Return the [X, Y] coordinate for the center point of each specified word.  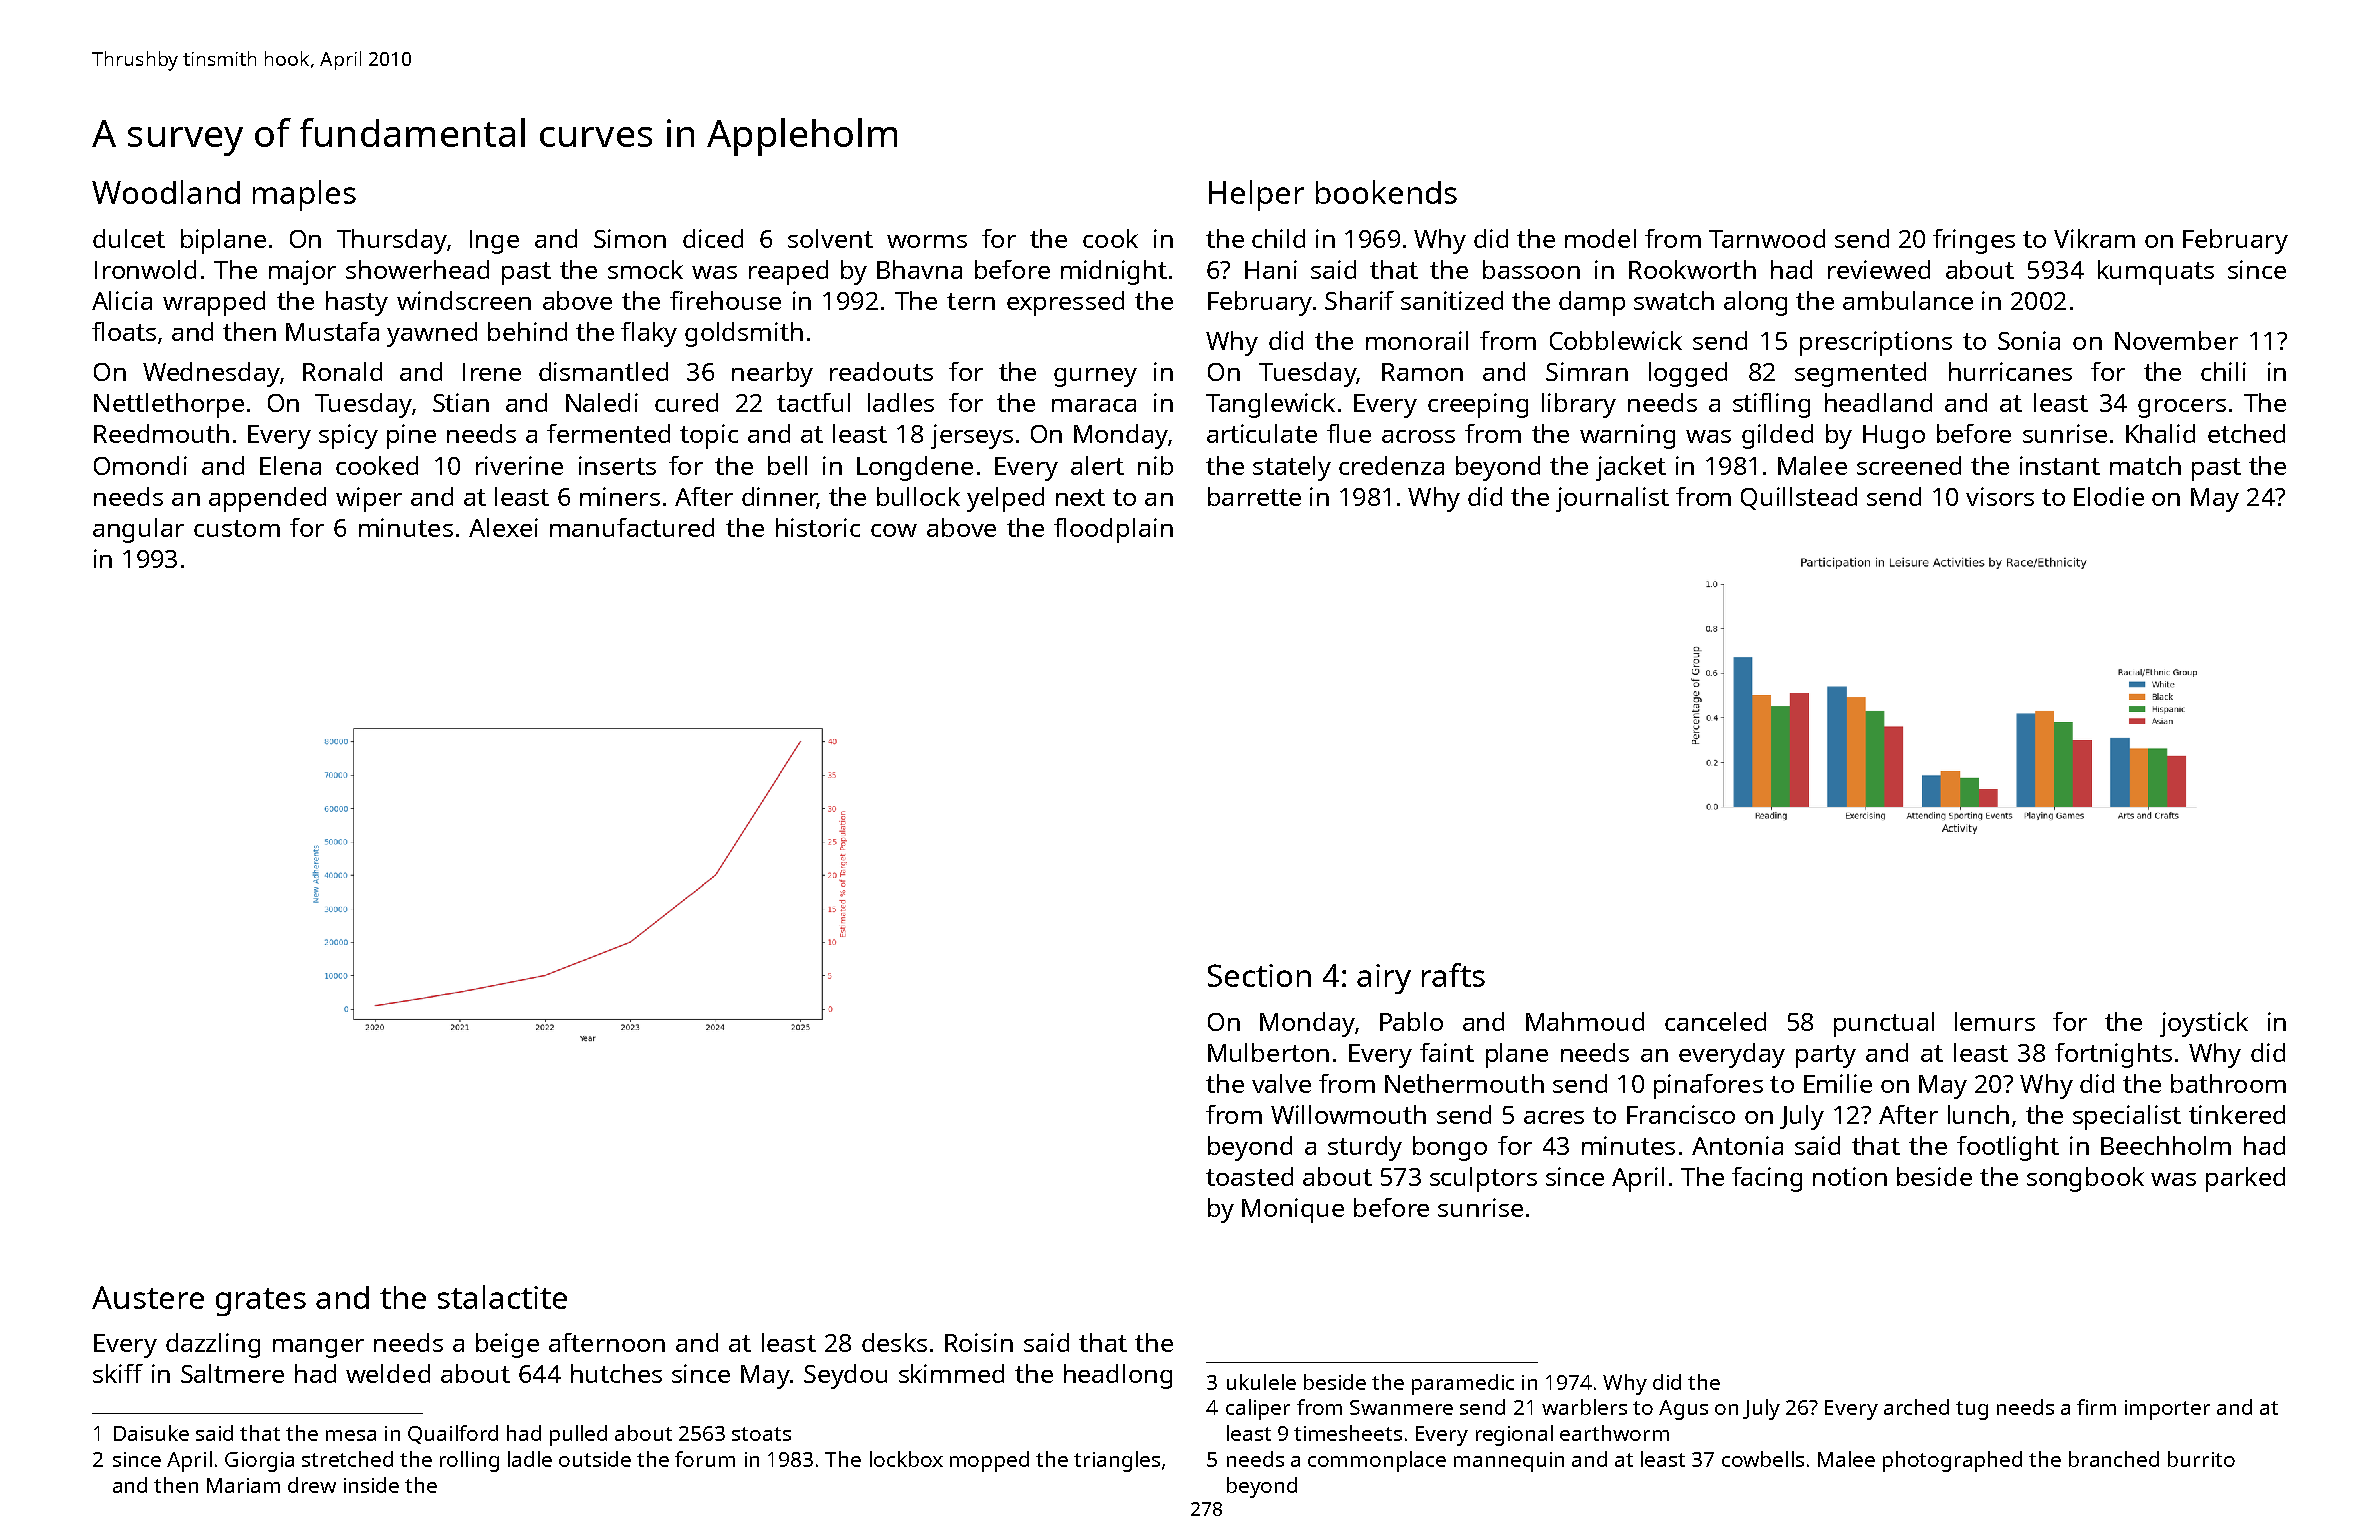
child [1278, 238]
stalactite [502, 1297]
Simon [630, 238]
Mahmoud [1585, 1021]
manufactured [632, 527]
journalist [1612, 499]
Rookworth [1692, 269]
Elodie [2109, 496]
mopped [989, 1461]
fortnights [2113, 1055]
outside [595, 1459]
